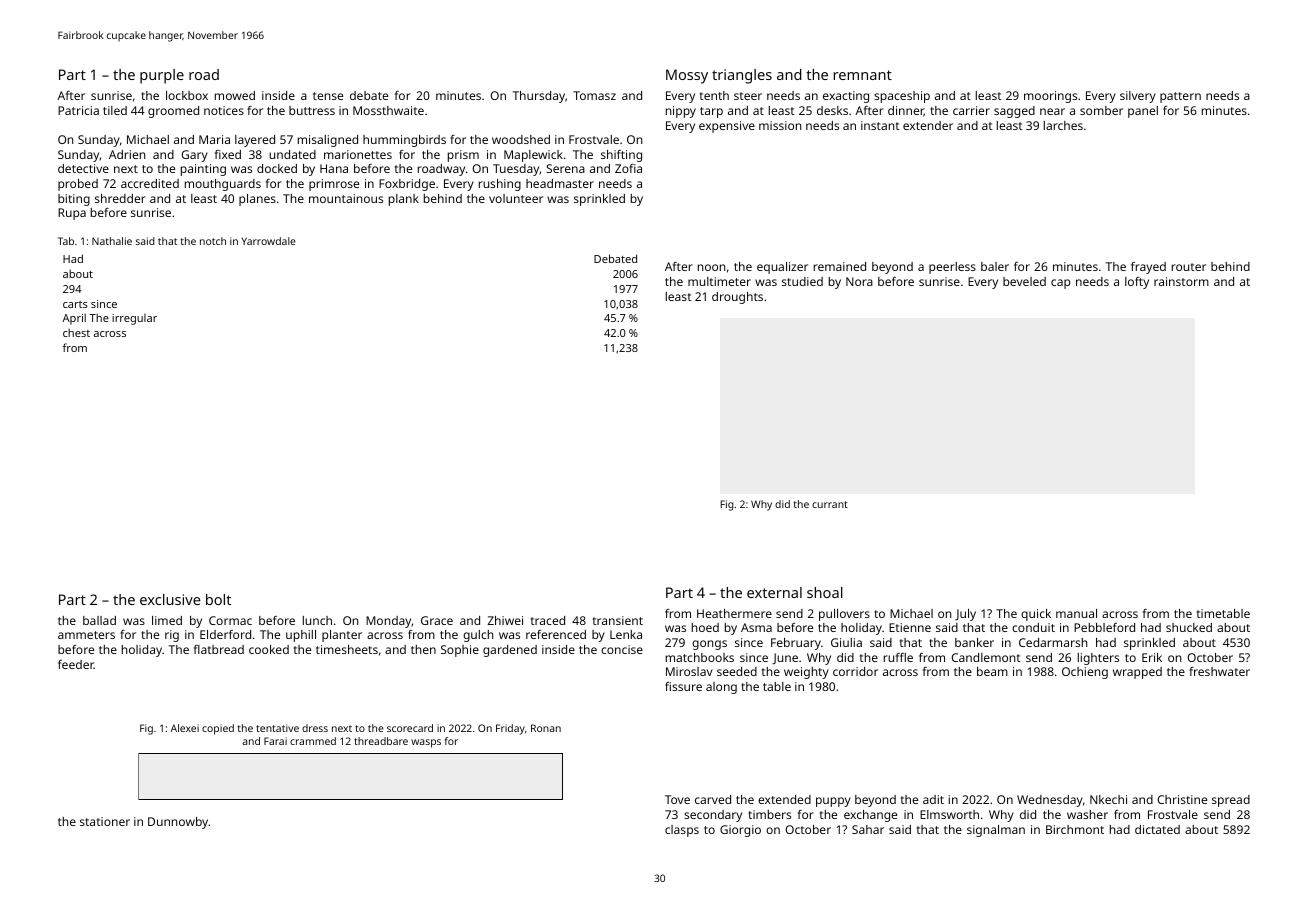  Describe the element at coordinates (218, 599) in the screenshot. I see `bolt` at that location.
